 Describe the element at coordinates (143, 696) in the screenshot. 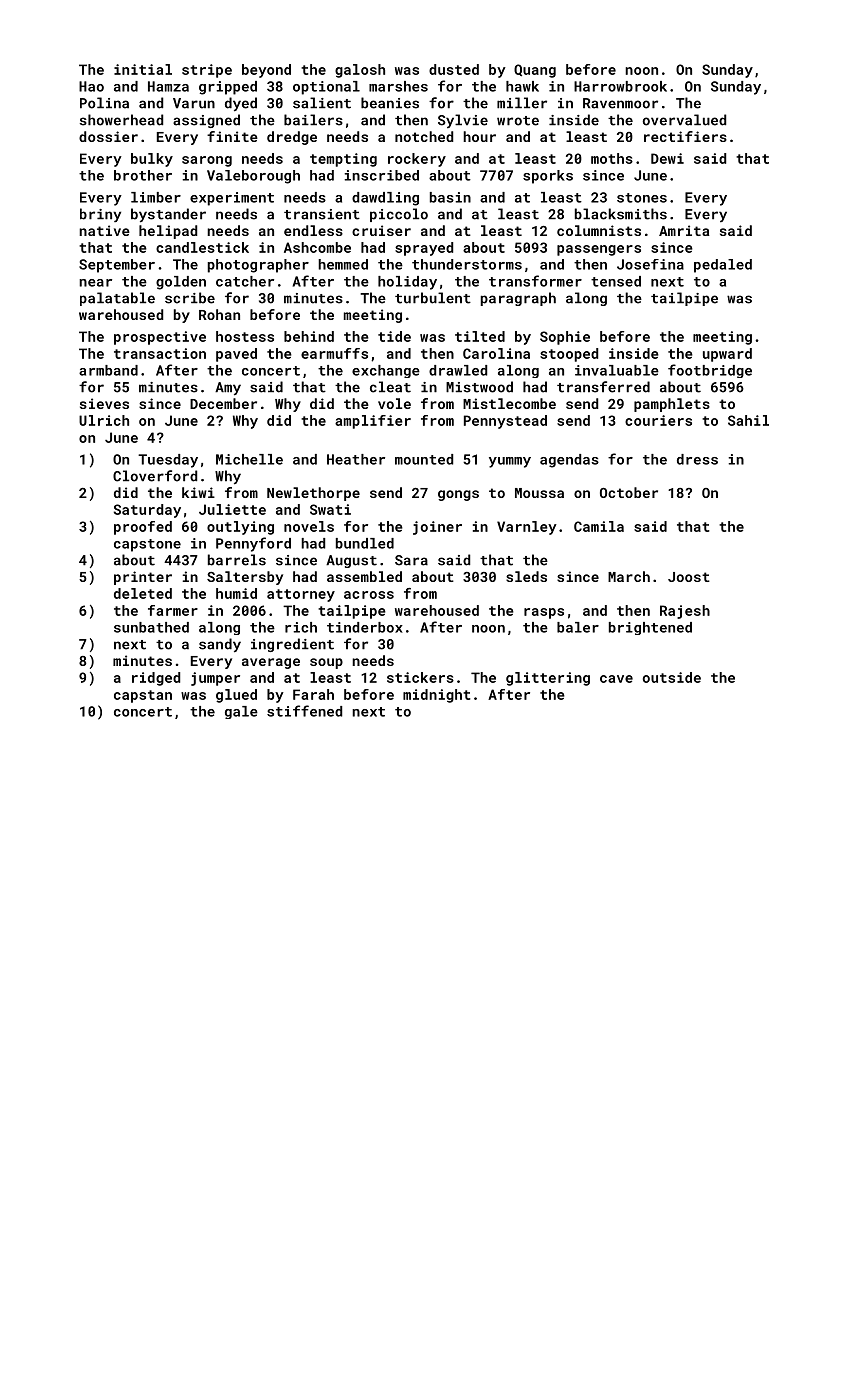

I see `capstan` at that location.
